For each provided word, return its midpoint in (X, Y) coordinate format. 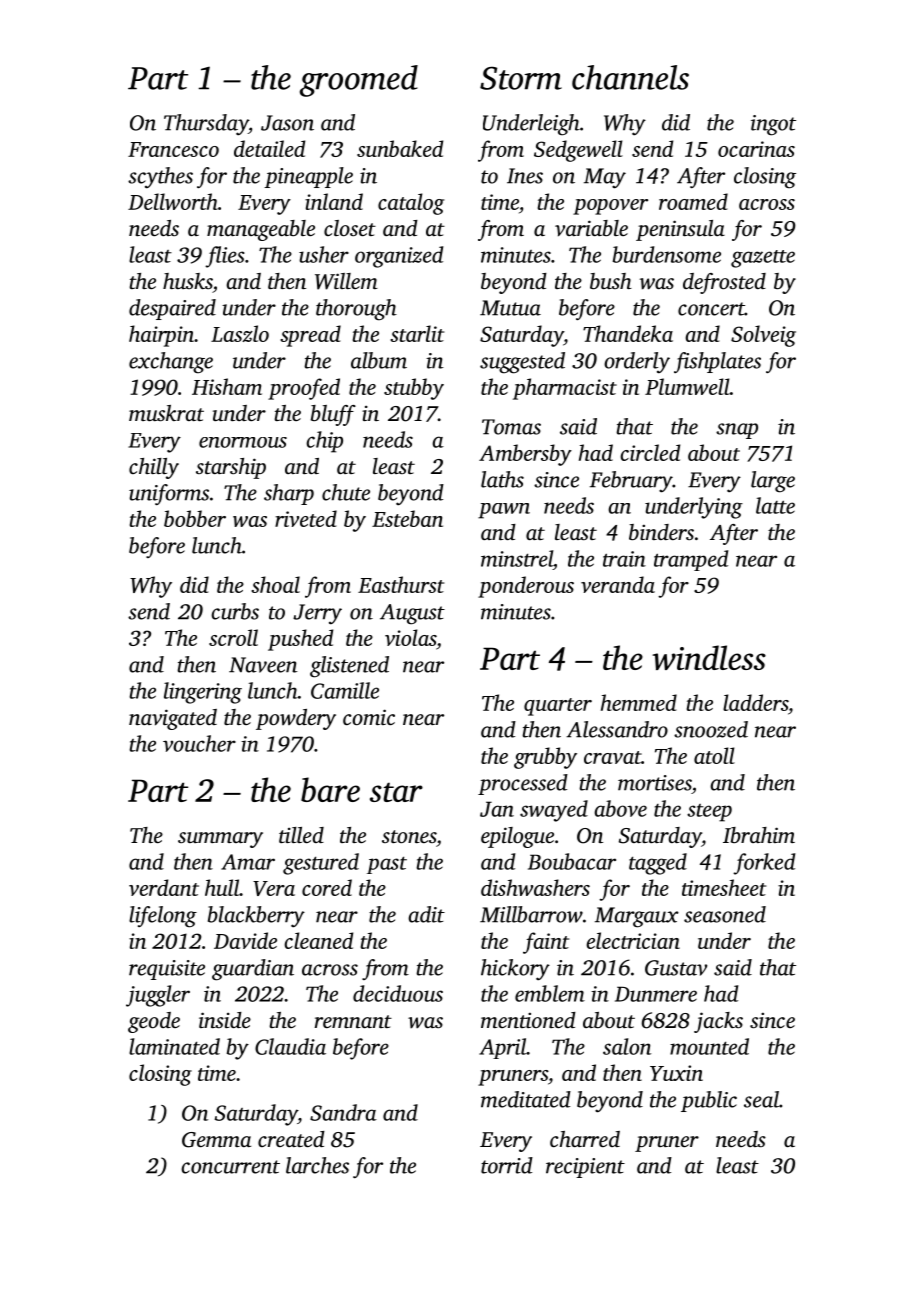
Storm (521, 78)
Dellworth (173, 201)
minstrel (517, 558)
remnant (353, 1021)
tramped (691, 560)
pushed (300, 640)
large (773, 482)
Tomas (511, 427)
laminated (174, 1046)
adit (426, 914)
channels (630, 77)
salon (627, 1046)
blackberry (256, 917)
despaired (172, 309)
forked (764, 864)
